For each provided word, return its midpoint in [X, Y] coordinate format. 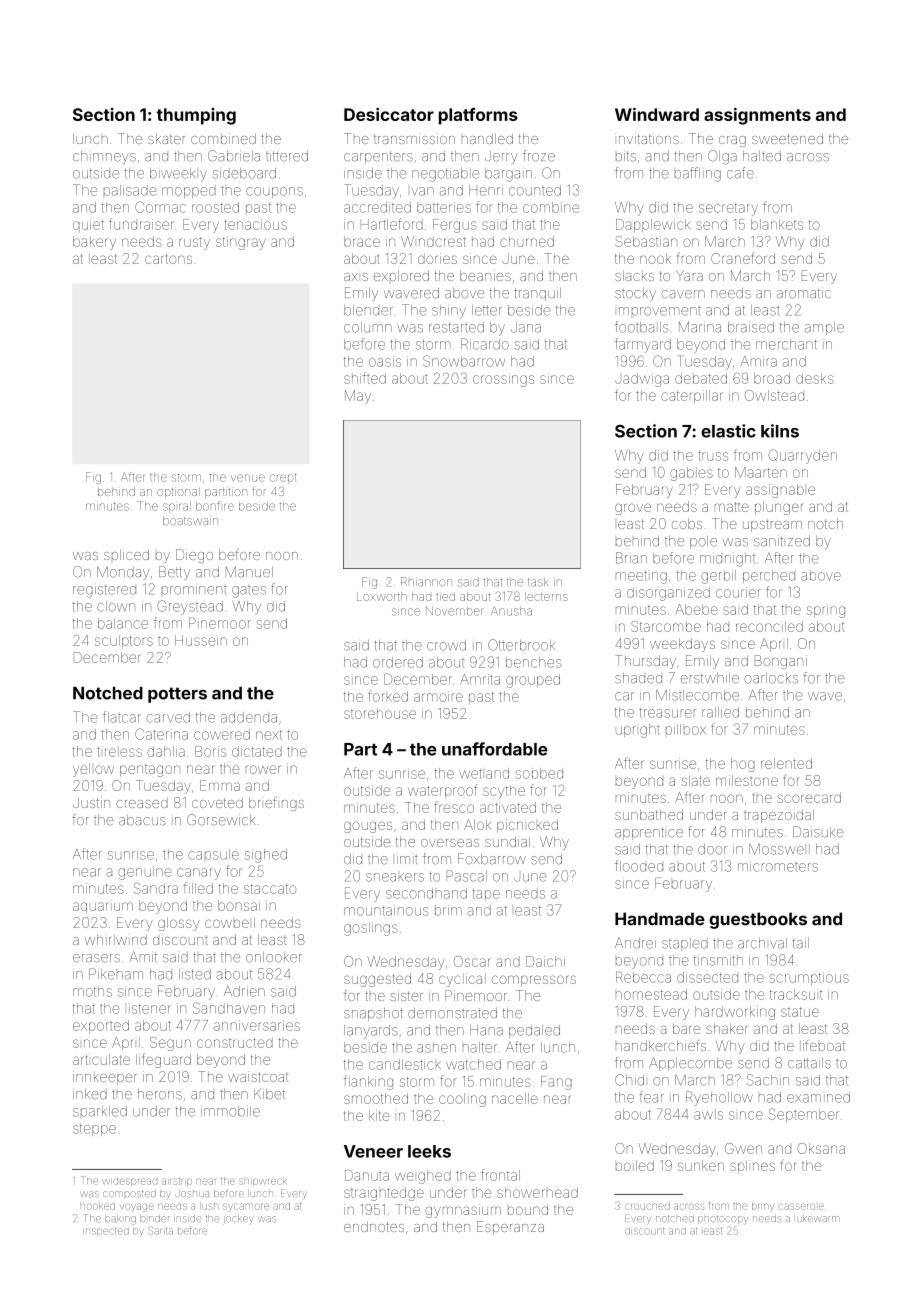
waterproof [443, 791]
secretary [728, 209]
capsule [213, 854]
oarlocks [771, 678]
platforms [478, 116]
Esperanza [510, 1228]
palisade [130, 190]
